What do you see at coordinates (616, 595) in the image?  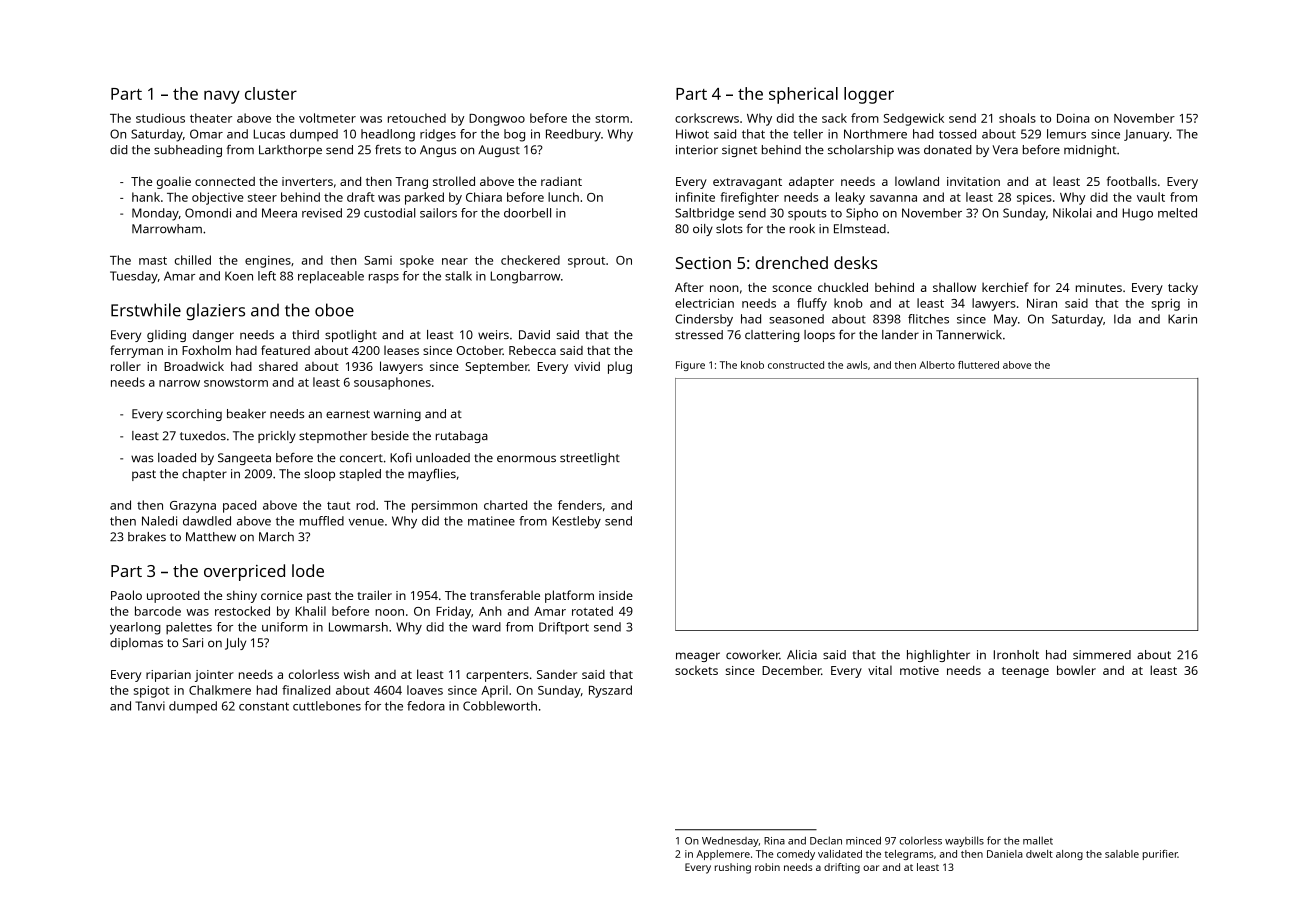 I see `inside` at bounding box center [616, 595].
